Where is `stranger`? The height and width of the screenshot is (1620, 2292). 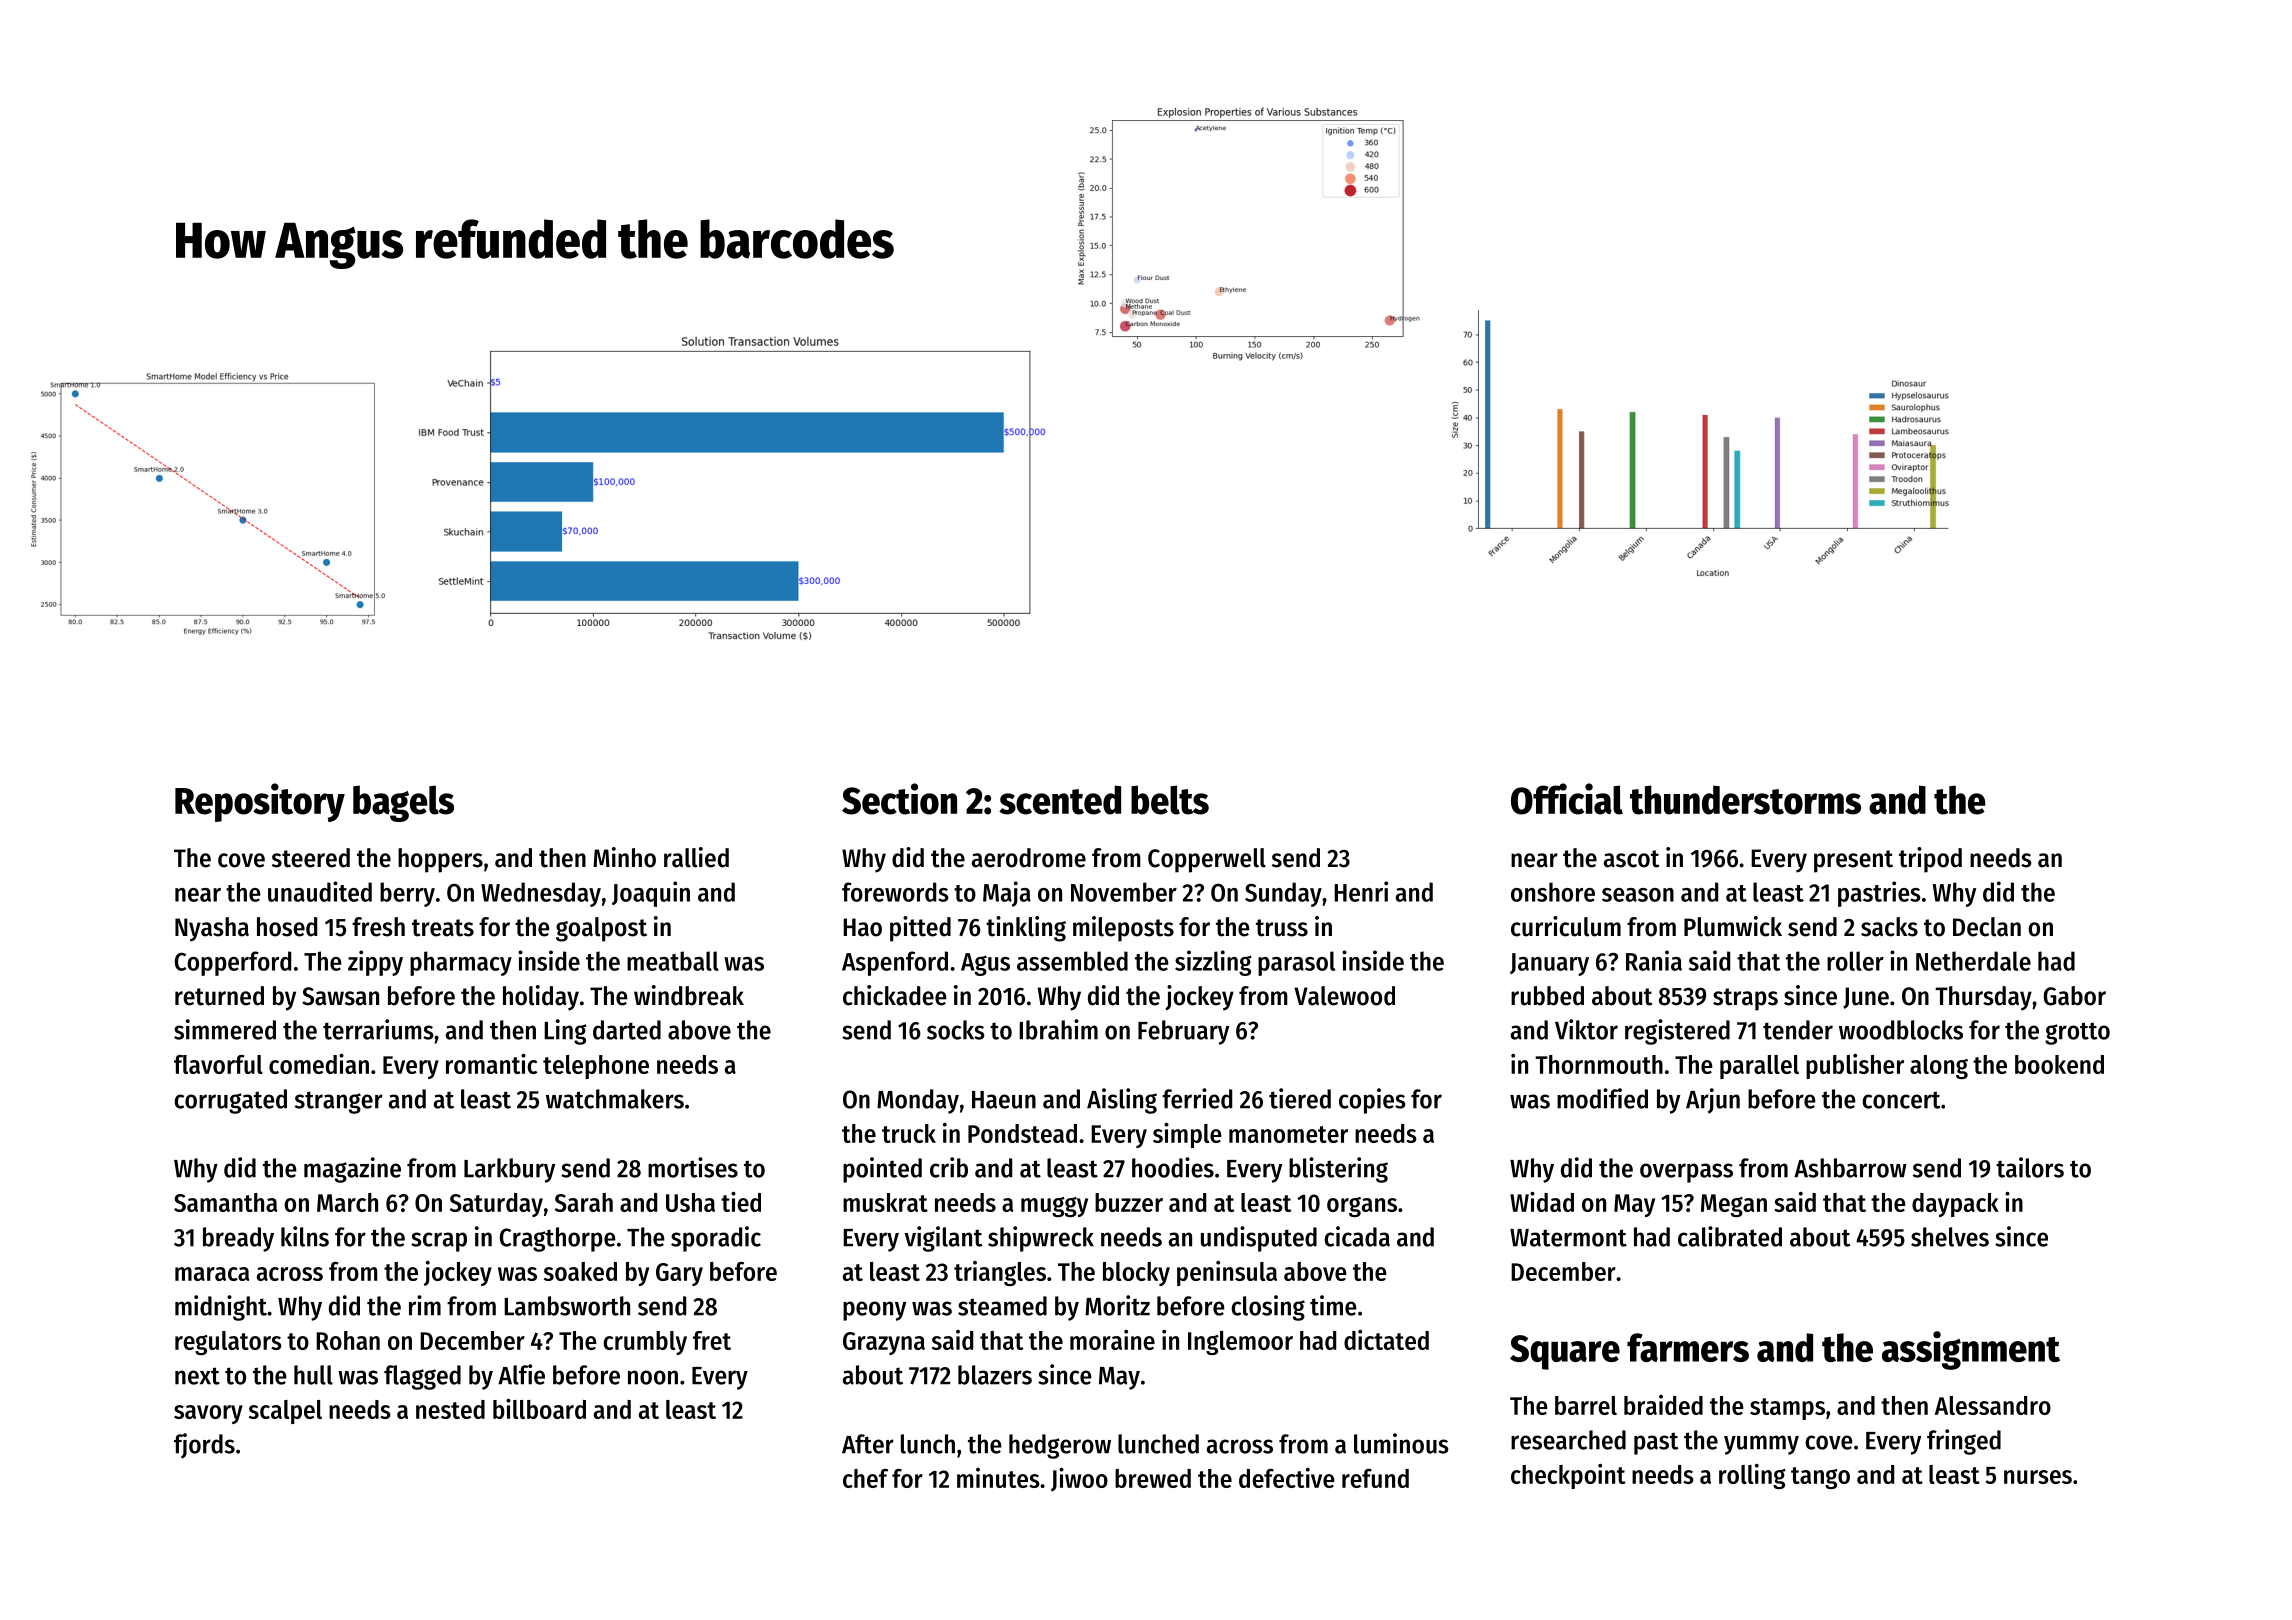 stranger is located at coordinates (339, 1102).
